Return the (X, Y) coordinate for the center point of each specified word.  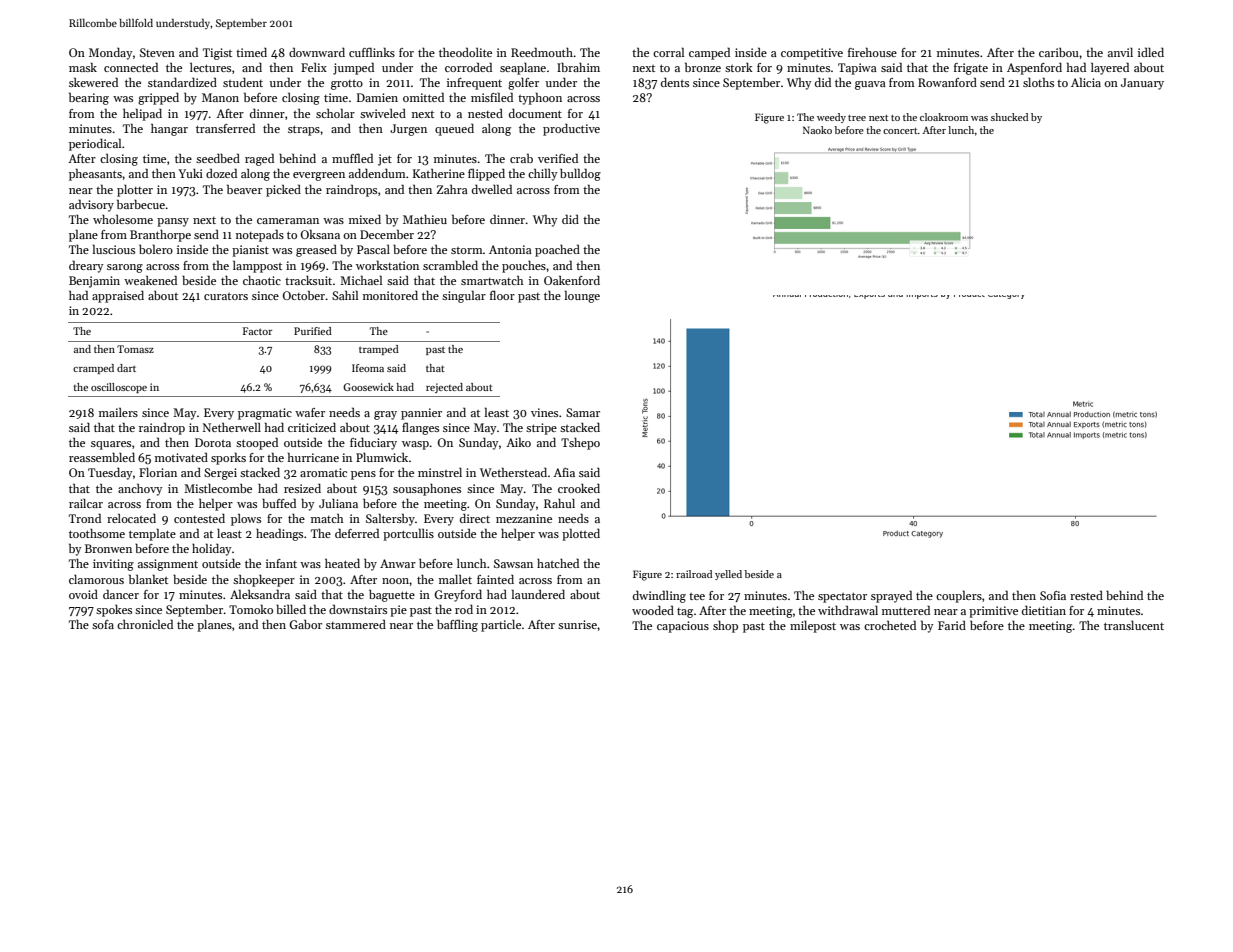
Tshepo (580, 444)
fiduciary (373, 444)
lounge (582, 296)
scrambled (450, 265)
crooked (579, 488)
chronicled (145, 624)
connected (131, 67)
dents (675, 82)
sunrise (577, 624)
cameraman (288, 221)
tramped (379, 350)
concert (900, 131)
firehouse (872, 52)
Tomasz (135, 349)
